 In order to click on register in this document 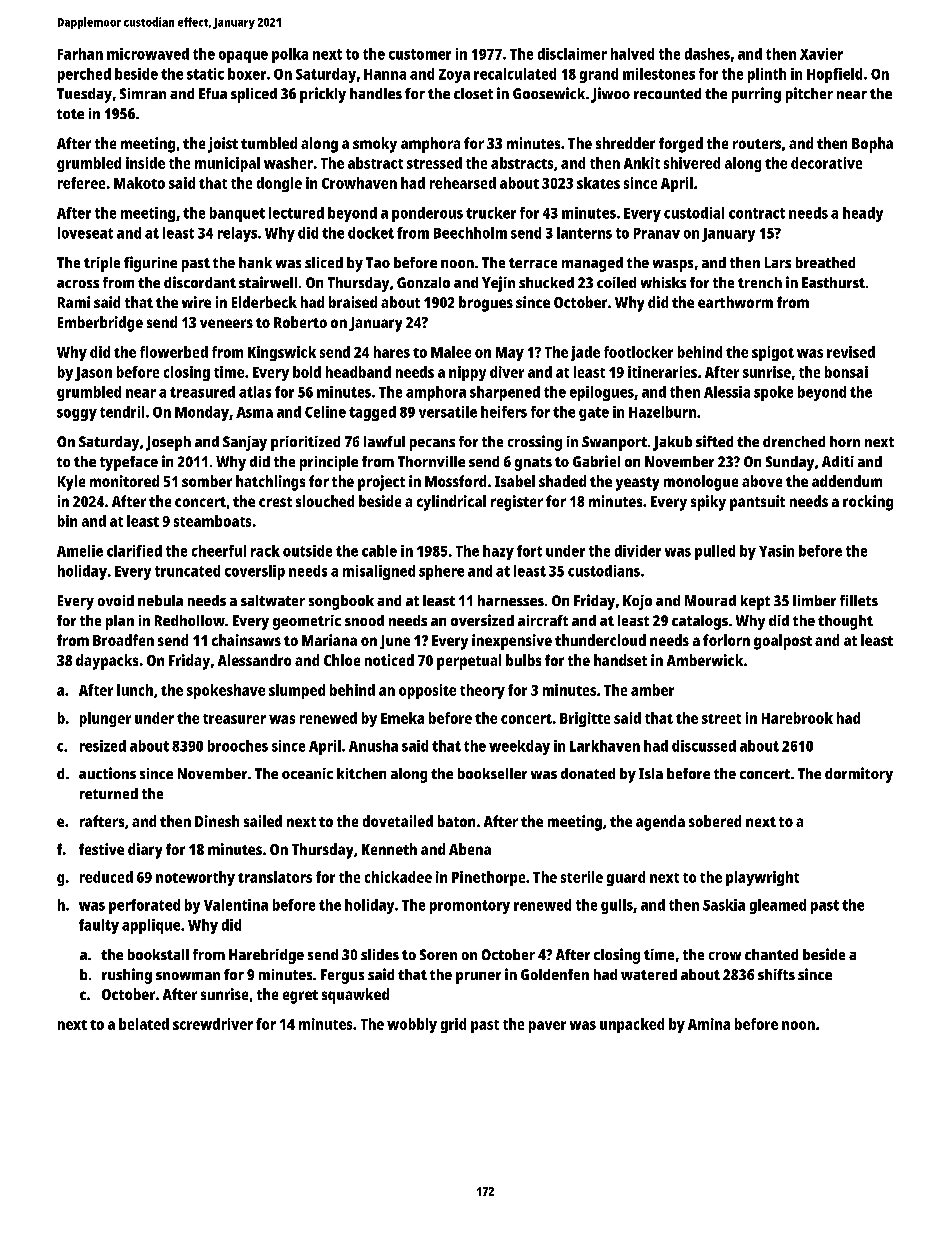, I will do `click(517, 503)`.
